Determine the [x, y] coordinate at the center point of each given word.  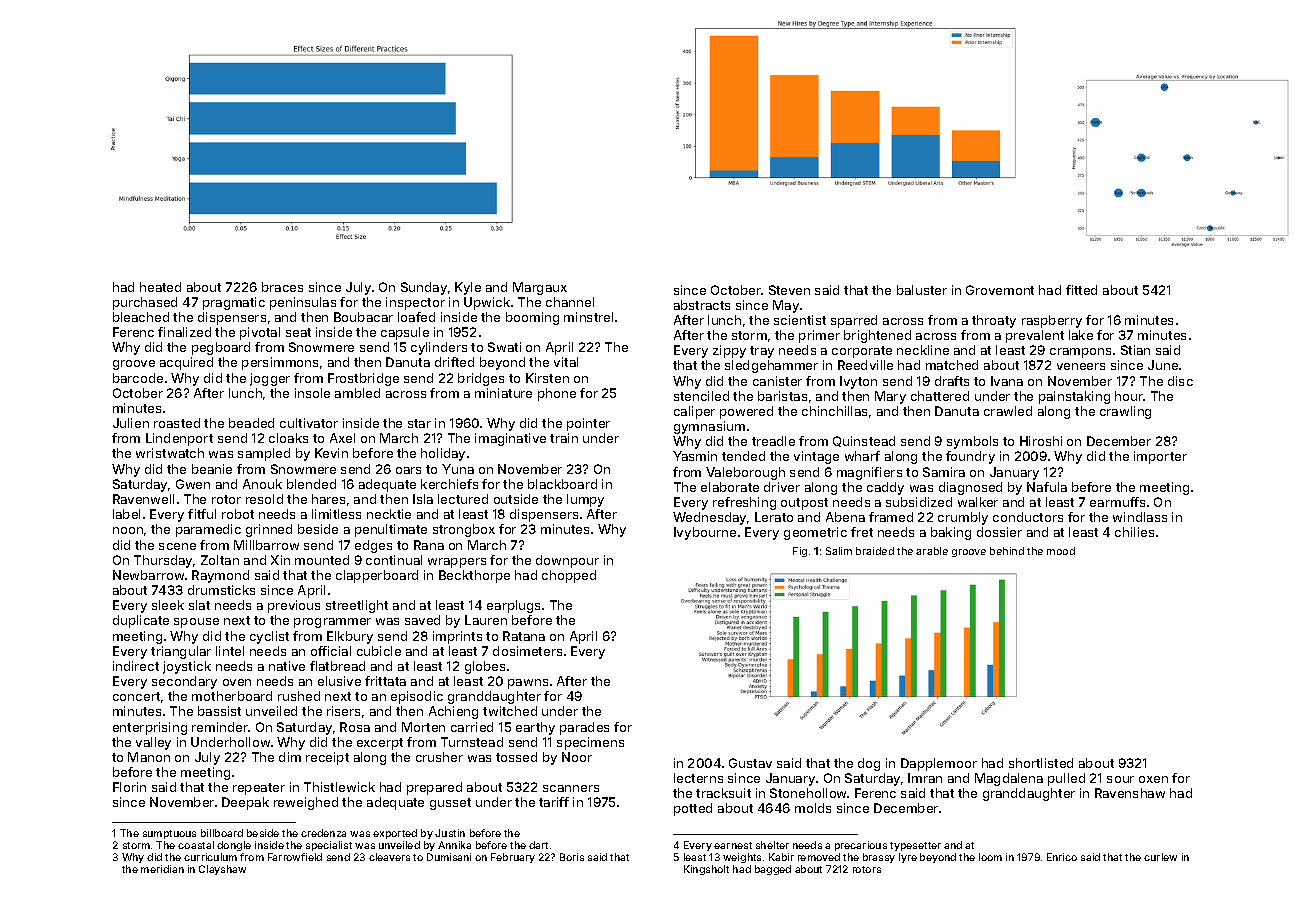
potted [693, 809]
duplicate [141, 621]
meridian [162, 869]
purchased [145, 303]
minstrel [588, 317]
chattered [940, 396]
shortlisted [1041, 763]
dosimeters [527, 651]
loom [990, 857]
